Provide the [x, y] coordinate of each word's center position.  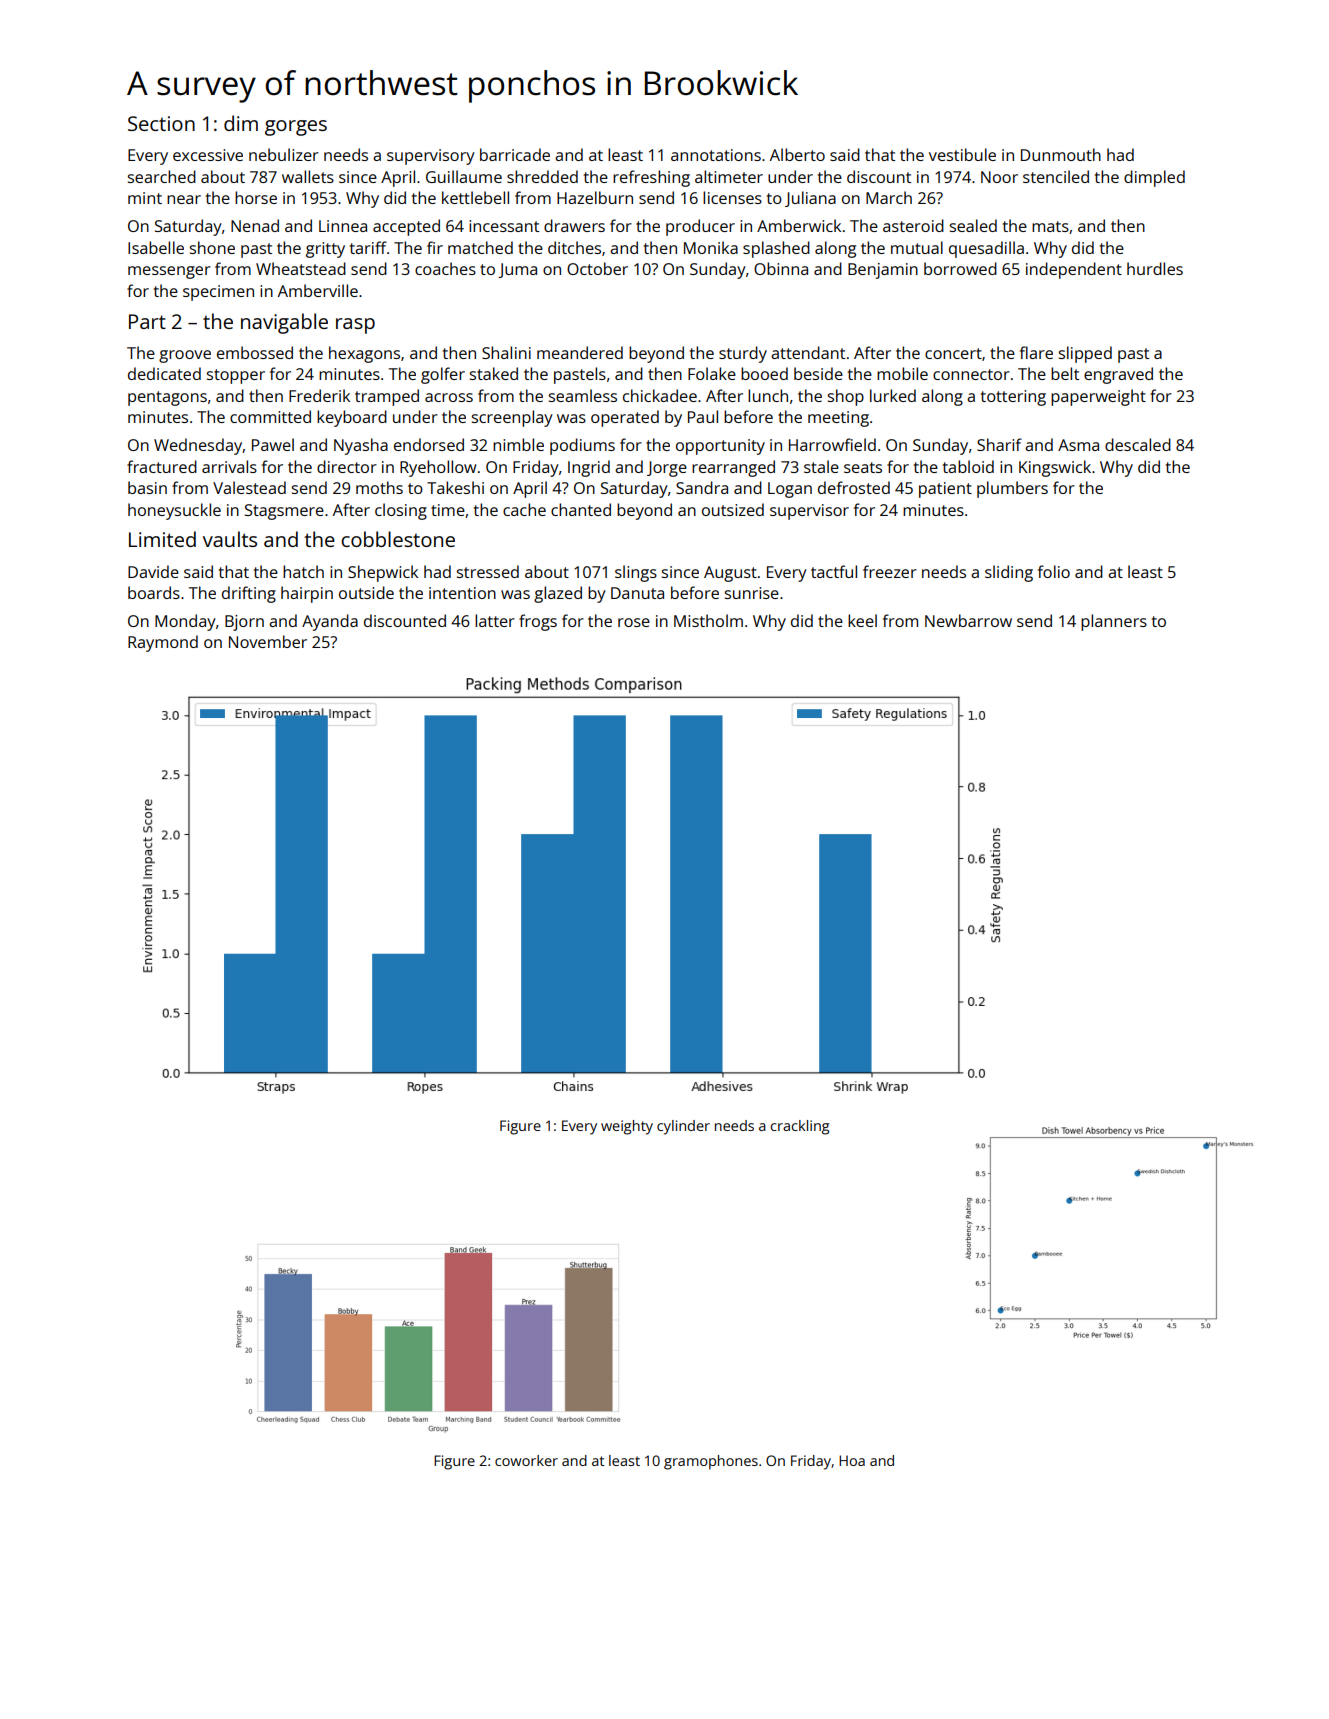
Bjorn [244, 623]
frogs [538, 622]
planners [1114, 622]
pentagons [167, 398]
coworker [526, 1460]
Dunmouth [1061, 154]
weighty [627, 1127]
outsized [733, 509]
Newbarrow [968, 620]
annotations [716, 155]
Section [161, 123]
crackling [799, 1127]
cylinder [683, 1127]
